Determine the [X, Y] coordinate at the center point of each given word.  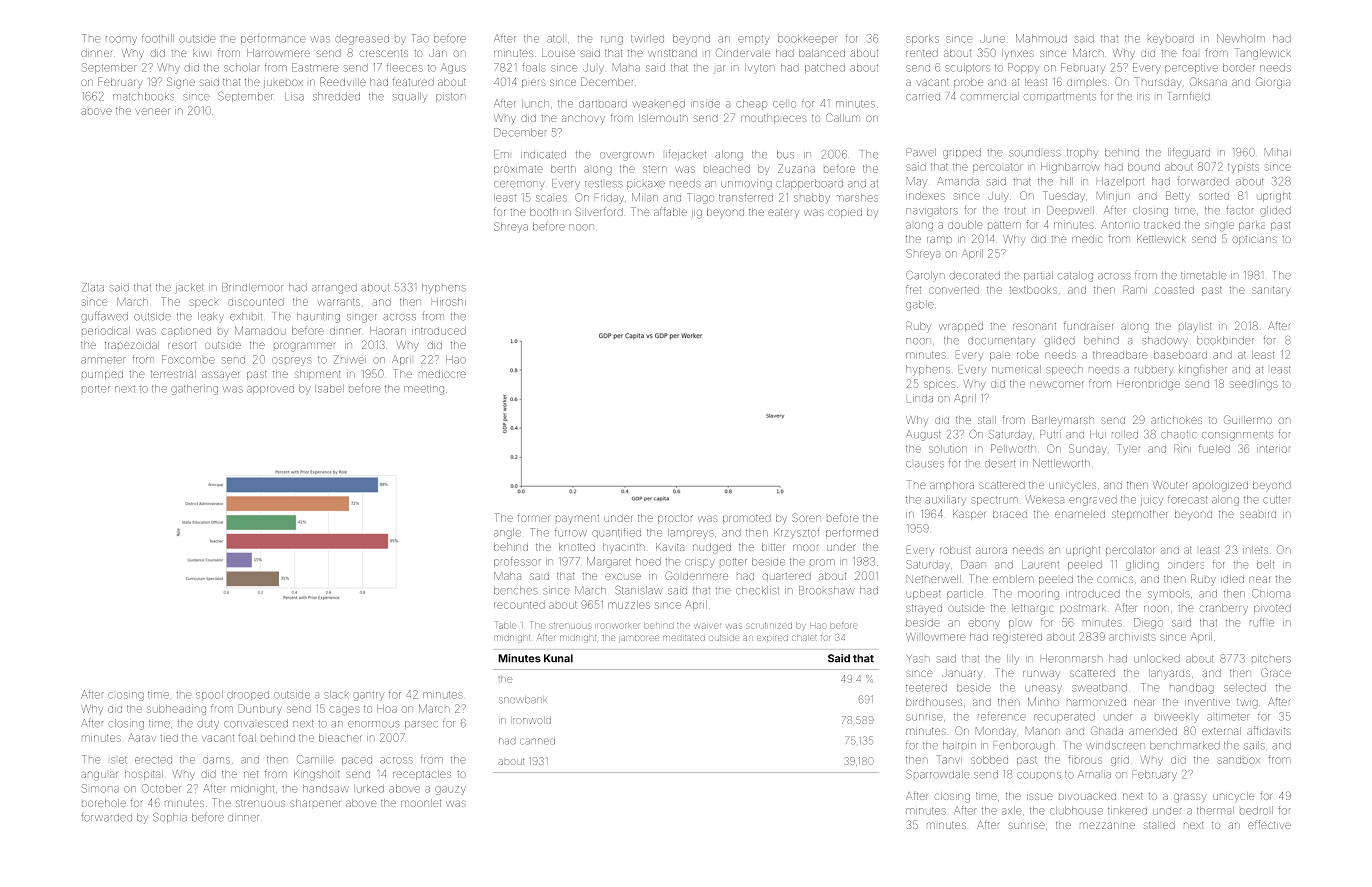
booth [544, 212]
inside [705, 104]
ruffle [1262, 622]
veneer [152, 111]
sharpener [315, 803]
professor [517, 562]
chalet [804, 638]
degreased [362, 40]
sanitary [1271, 291]
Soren [806, 517]
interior [1274, 449]
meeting [424, 390]
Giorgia [1273, 83]
